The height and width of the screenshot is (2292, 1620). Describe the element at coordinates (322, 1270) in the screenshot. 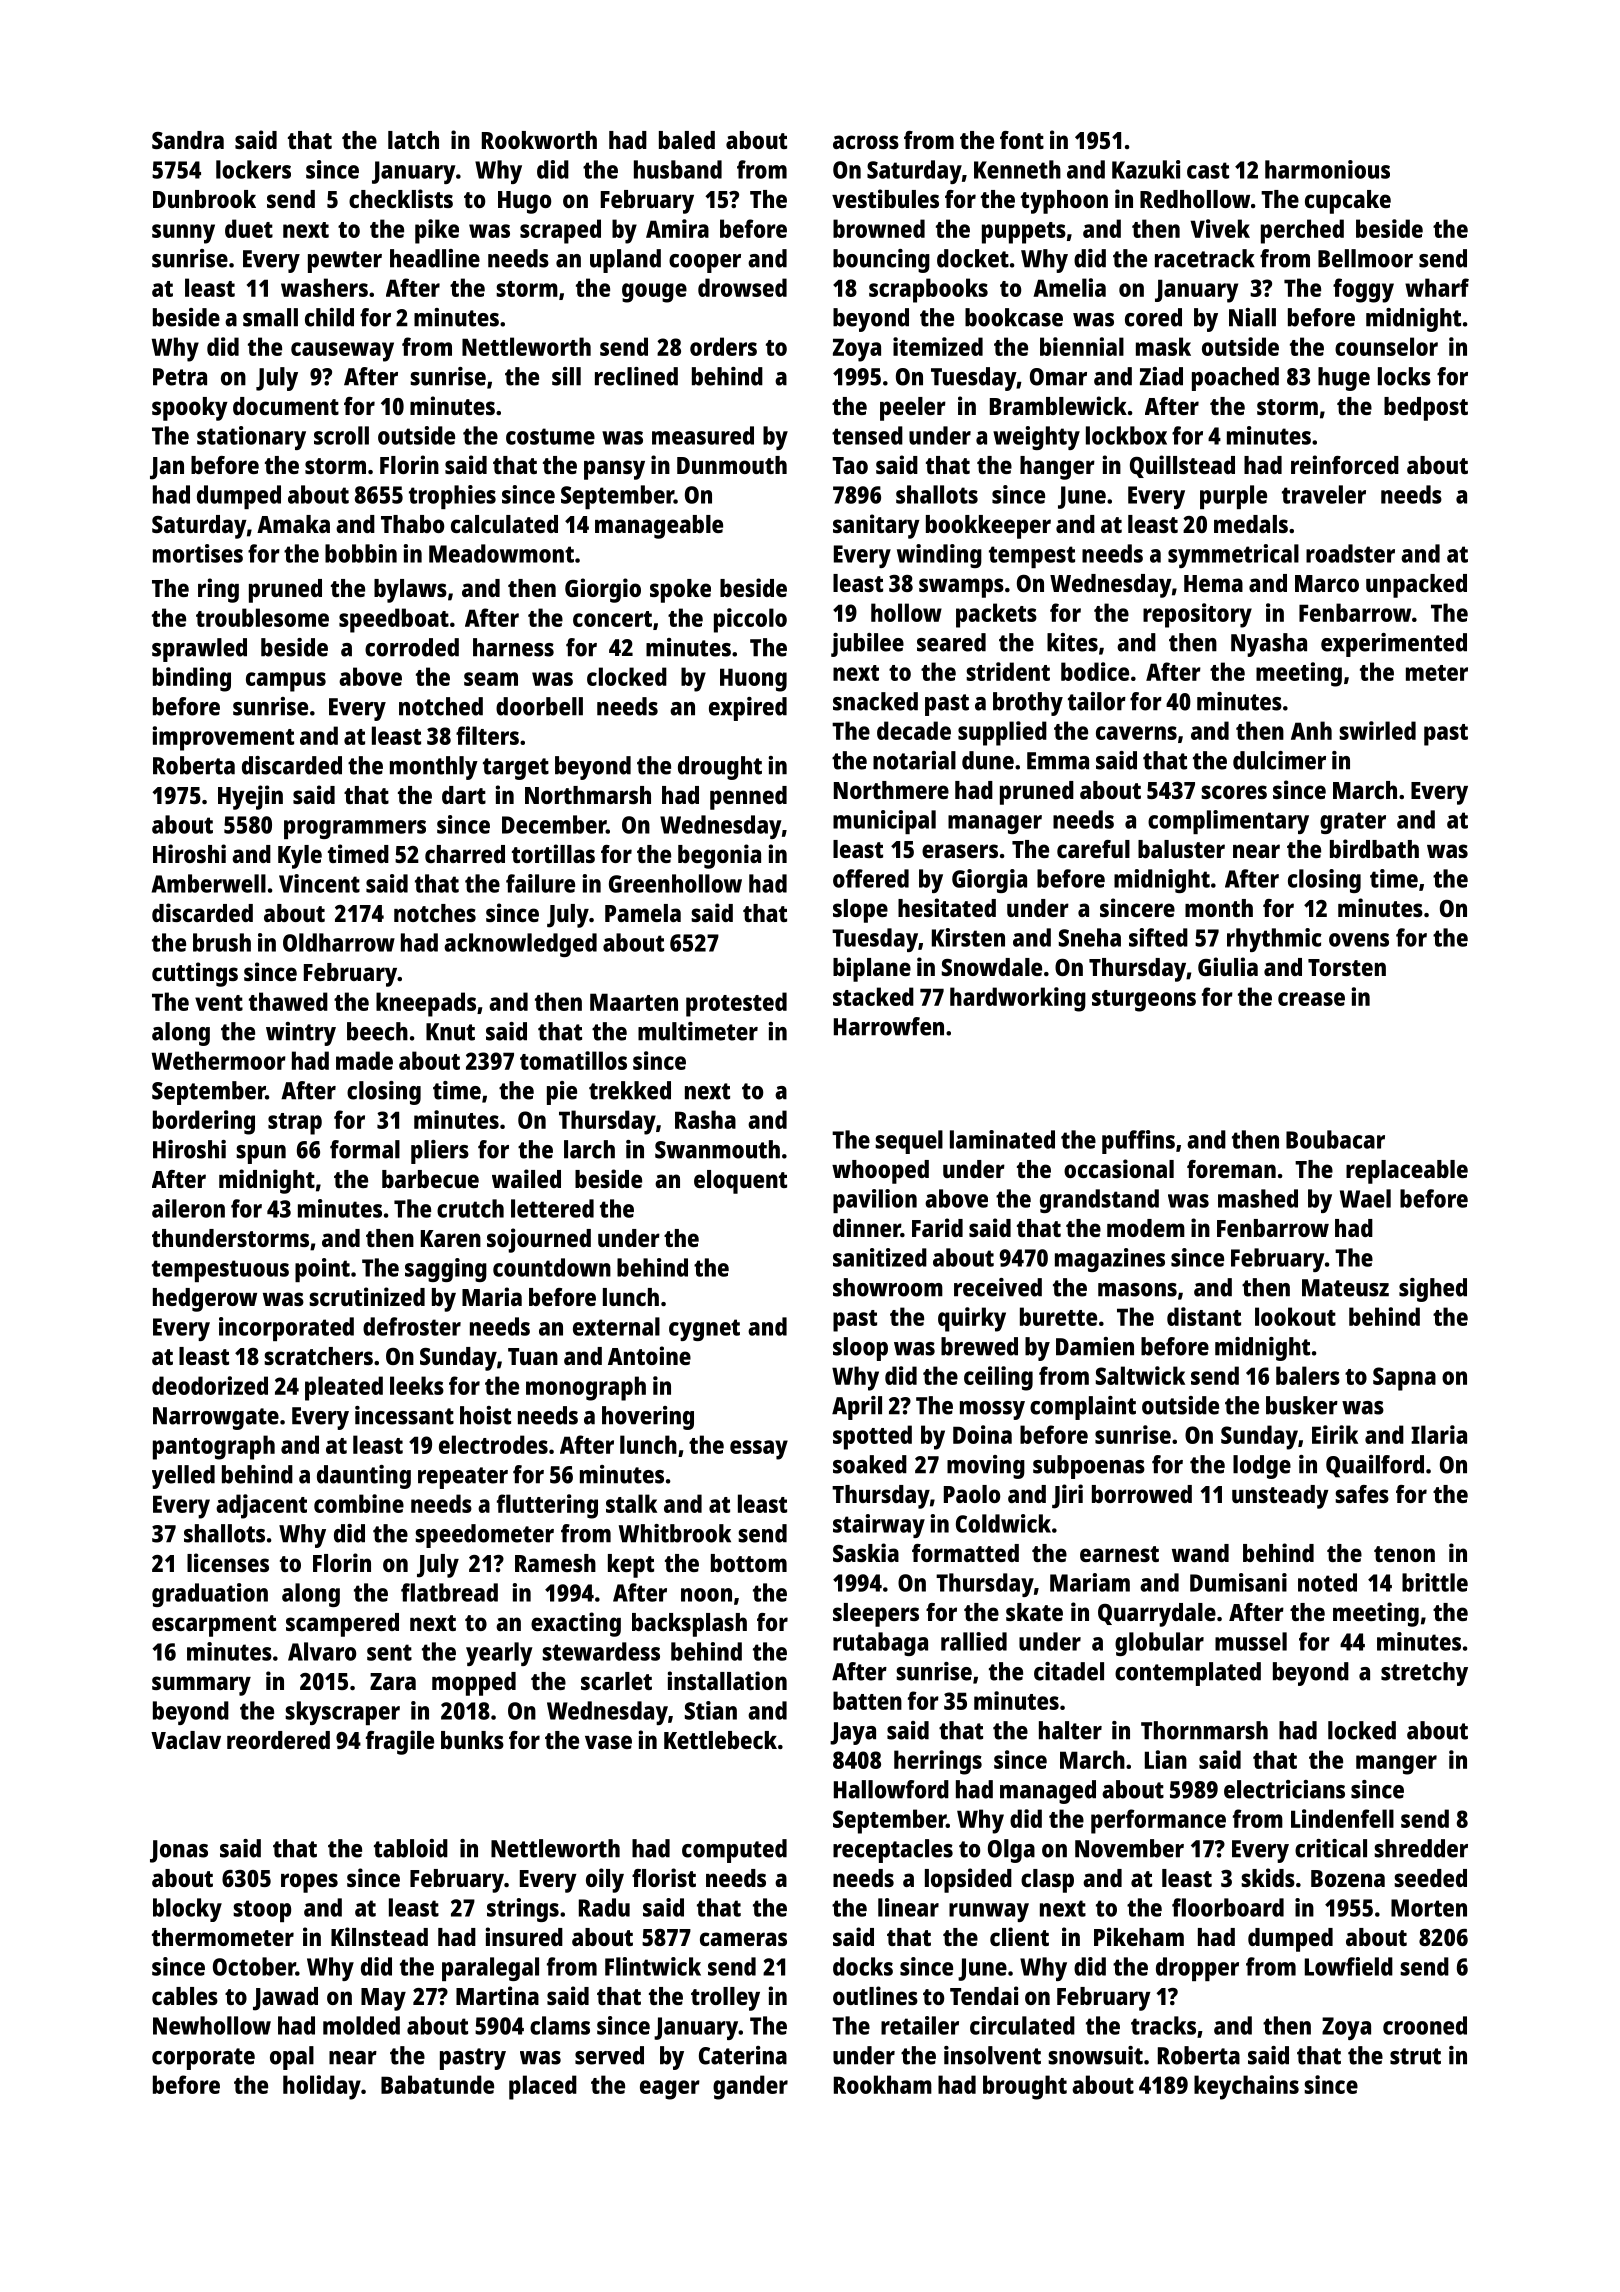

I see `point` at that location.
